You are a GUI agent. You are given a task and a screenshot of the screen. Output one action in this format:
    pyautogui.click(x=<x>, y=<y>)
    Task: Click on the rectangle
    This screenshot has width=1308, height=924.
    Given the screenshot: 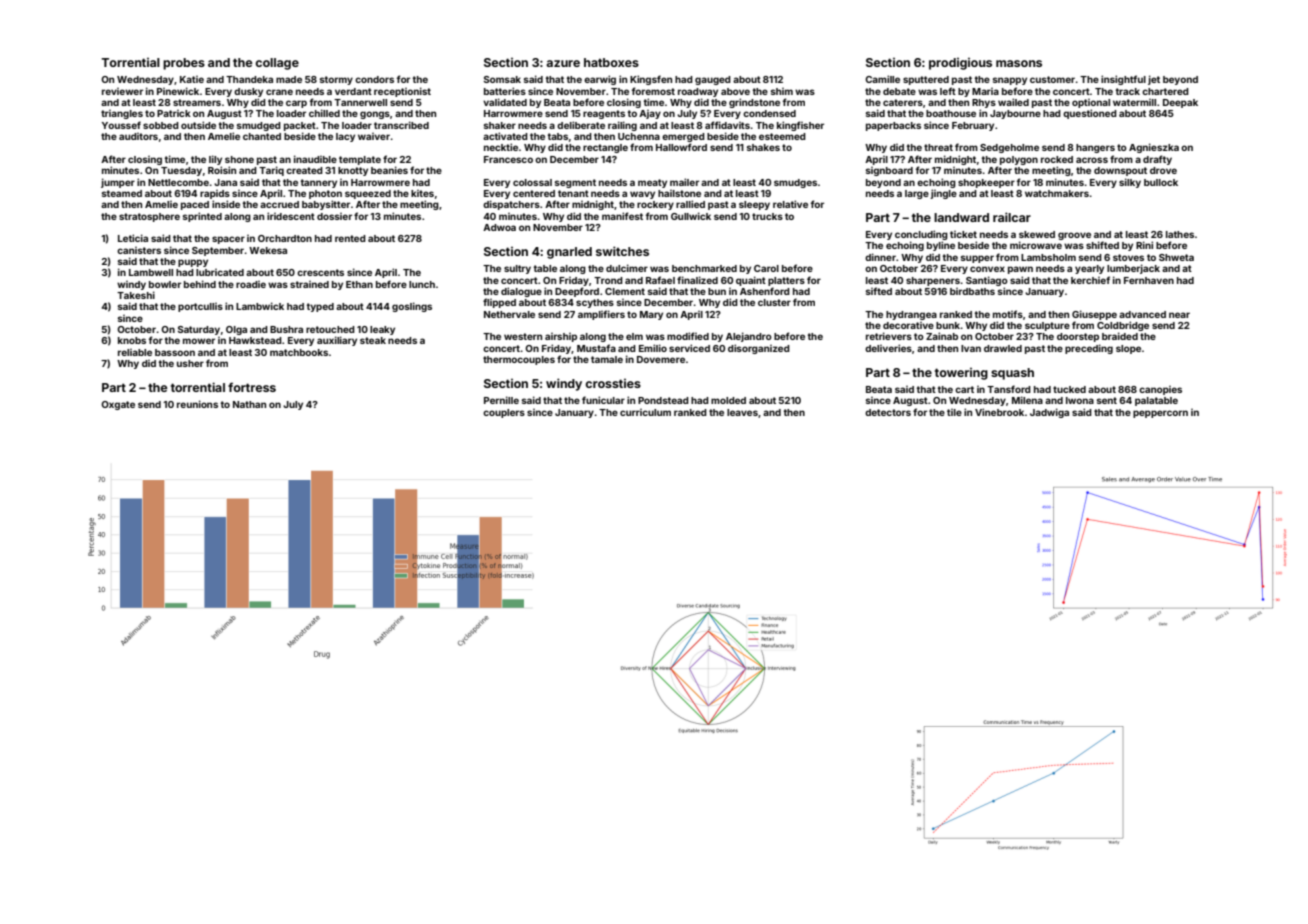 What is the action you would take?
    pyautogui.click(x=605, y=148)
